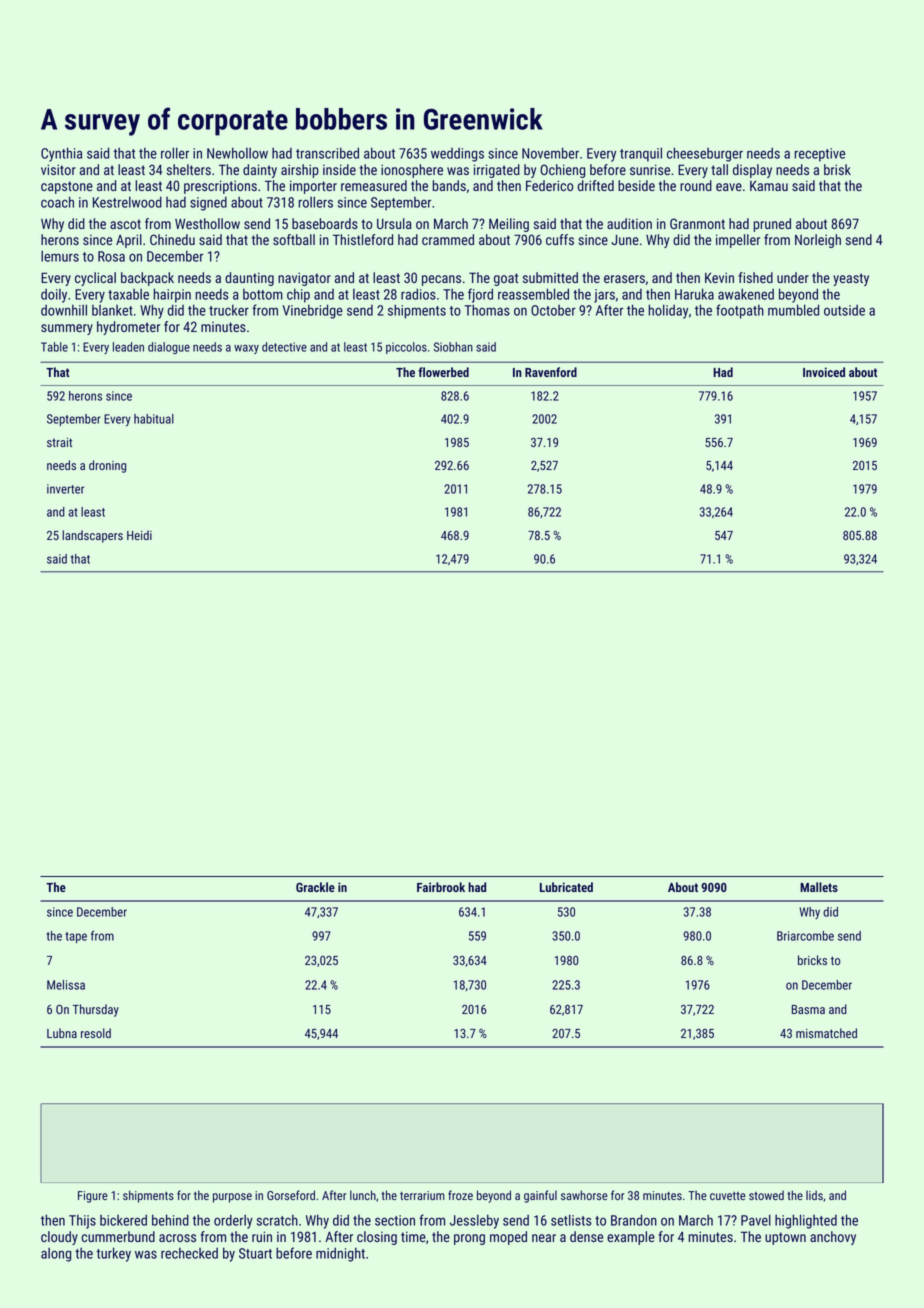 The height and width of the page is (1308, 924). I want to click on landscapers, so click(92, 536).
